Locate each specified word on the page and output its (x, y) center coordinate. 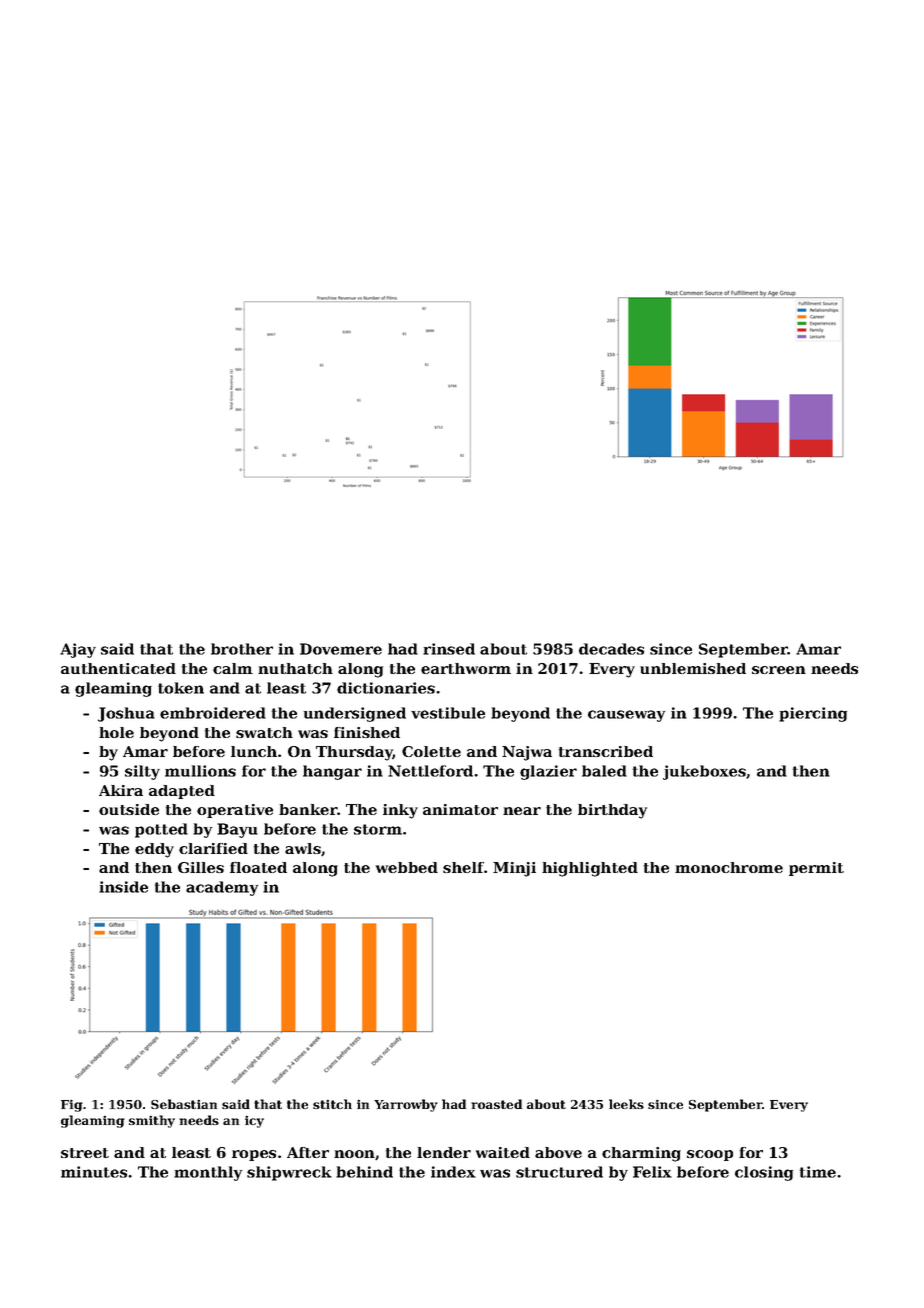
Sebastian (184, 1104)
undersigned (355, 714)
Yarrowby (406, 1105)
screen (779, 670)
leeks (626, 1104)
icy (254, 1122)
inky (400, 811)
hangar (332, 772)
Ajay (78, 650)
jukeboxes (704, 772)
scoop (710, 1155)
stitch (332, 1104)
